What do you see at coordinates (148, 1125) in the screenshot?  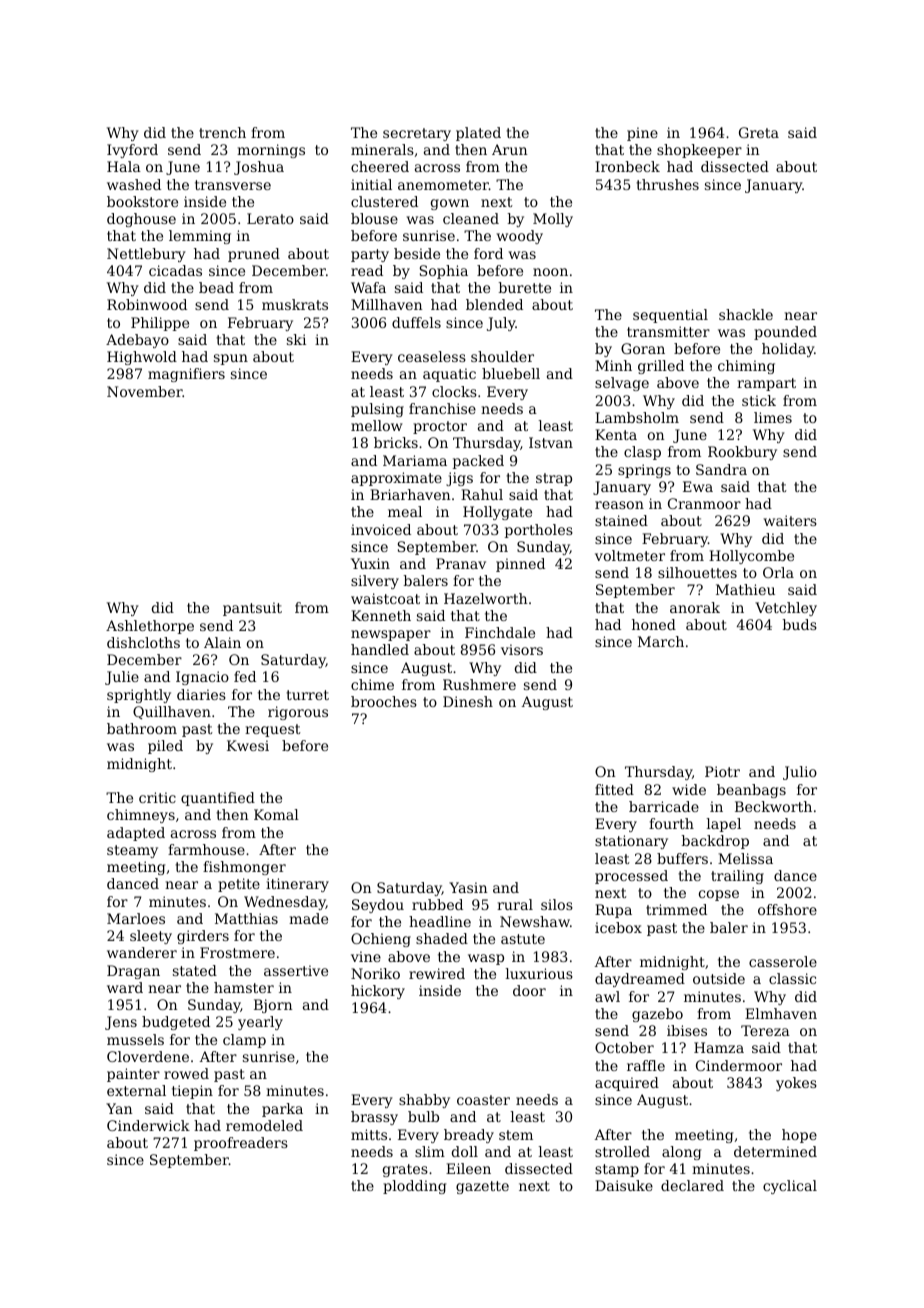 I see `Cinderwick` at bounding box center [148, 1125].
